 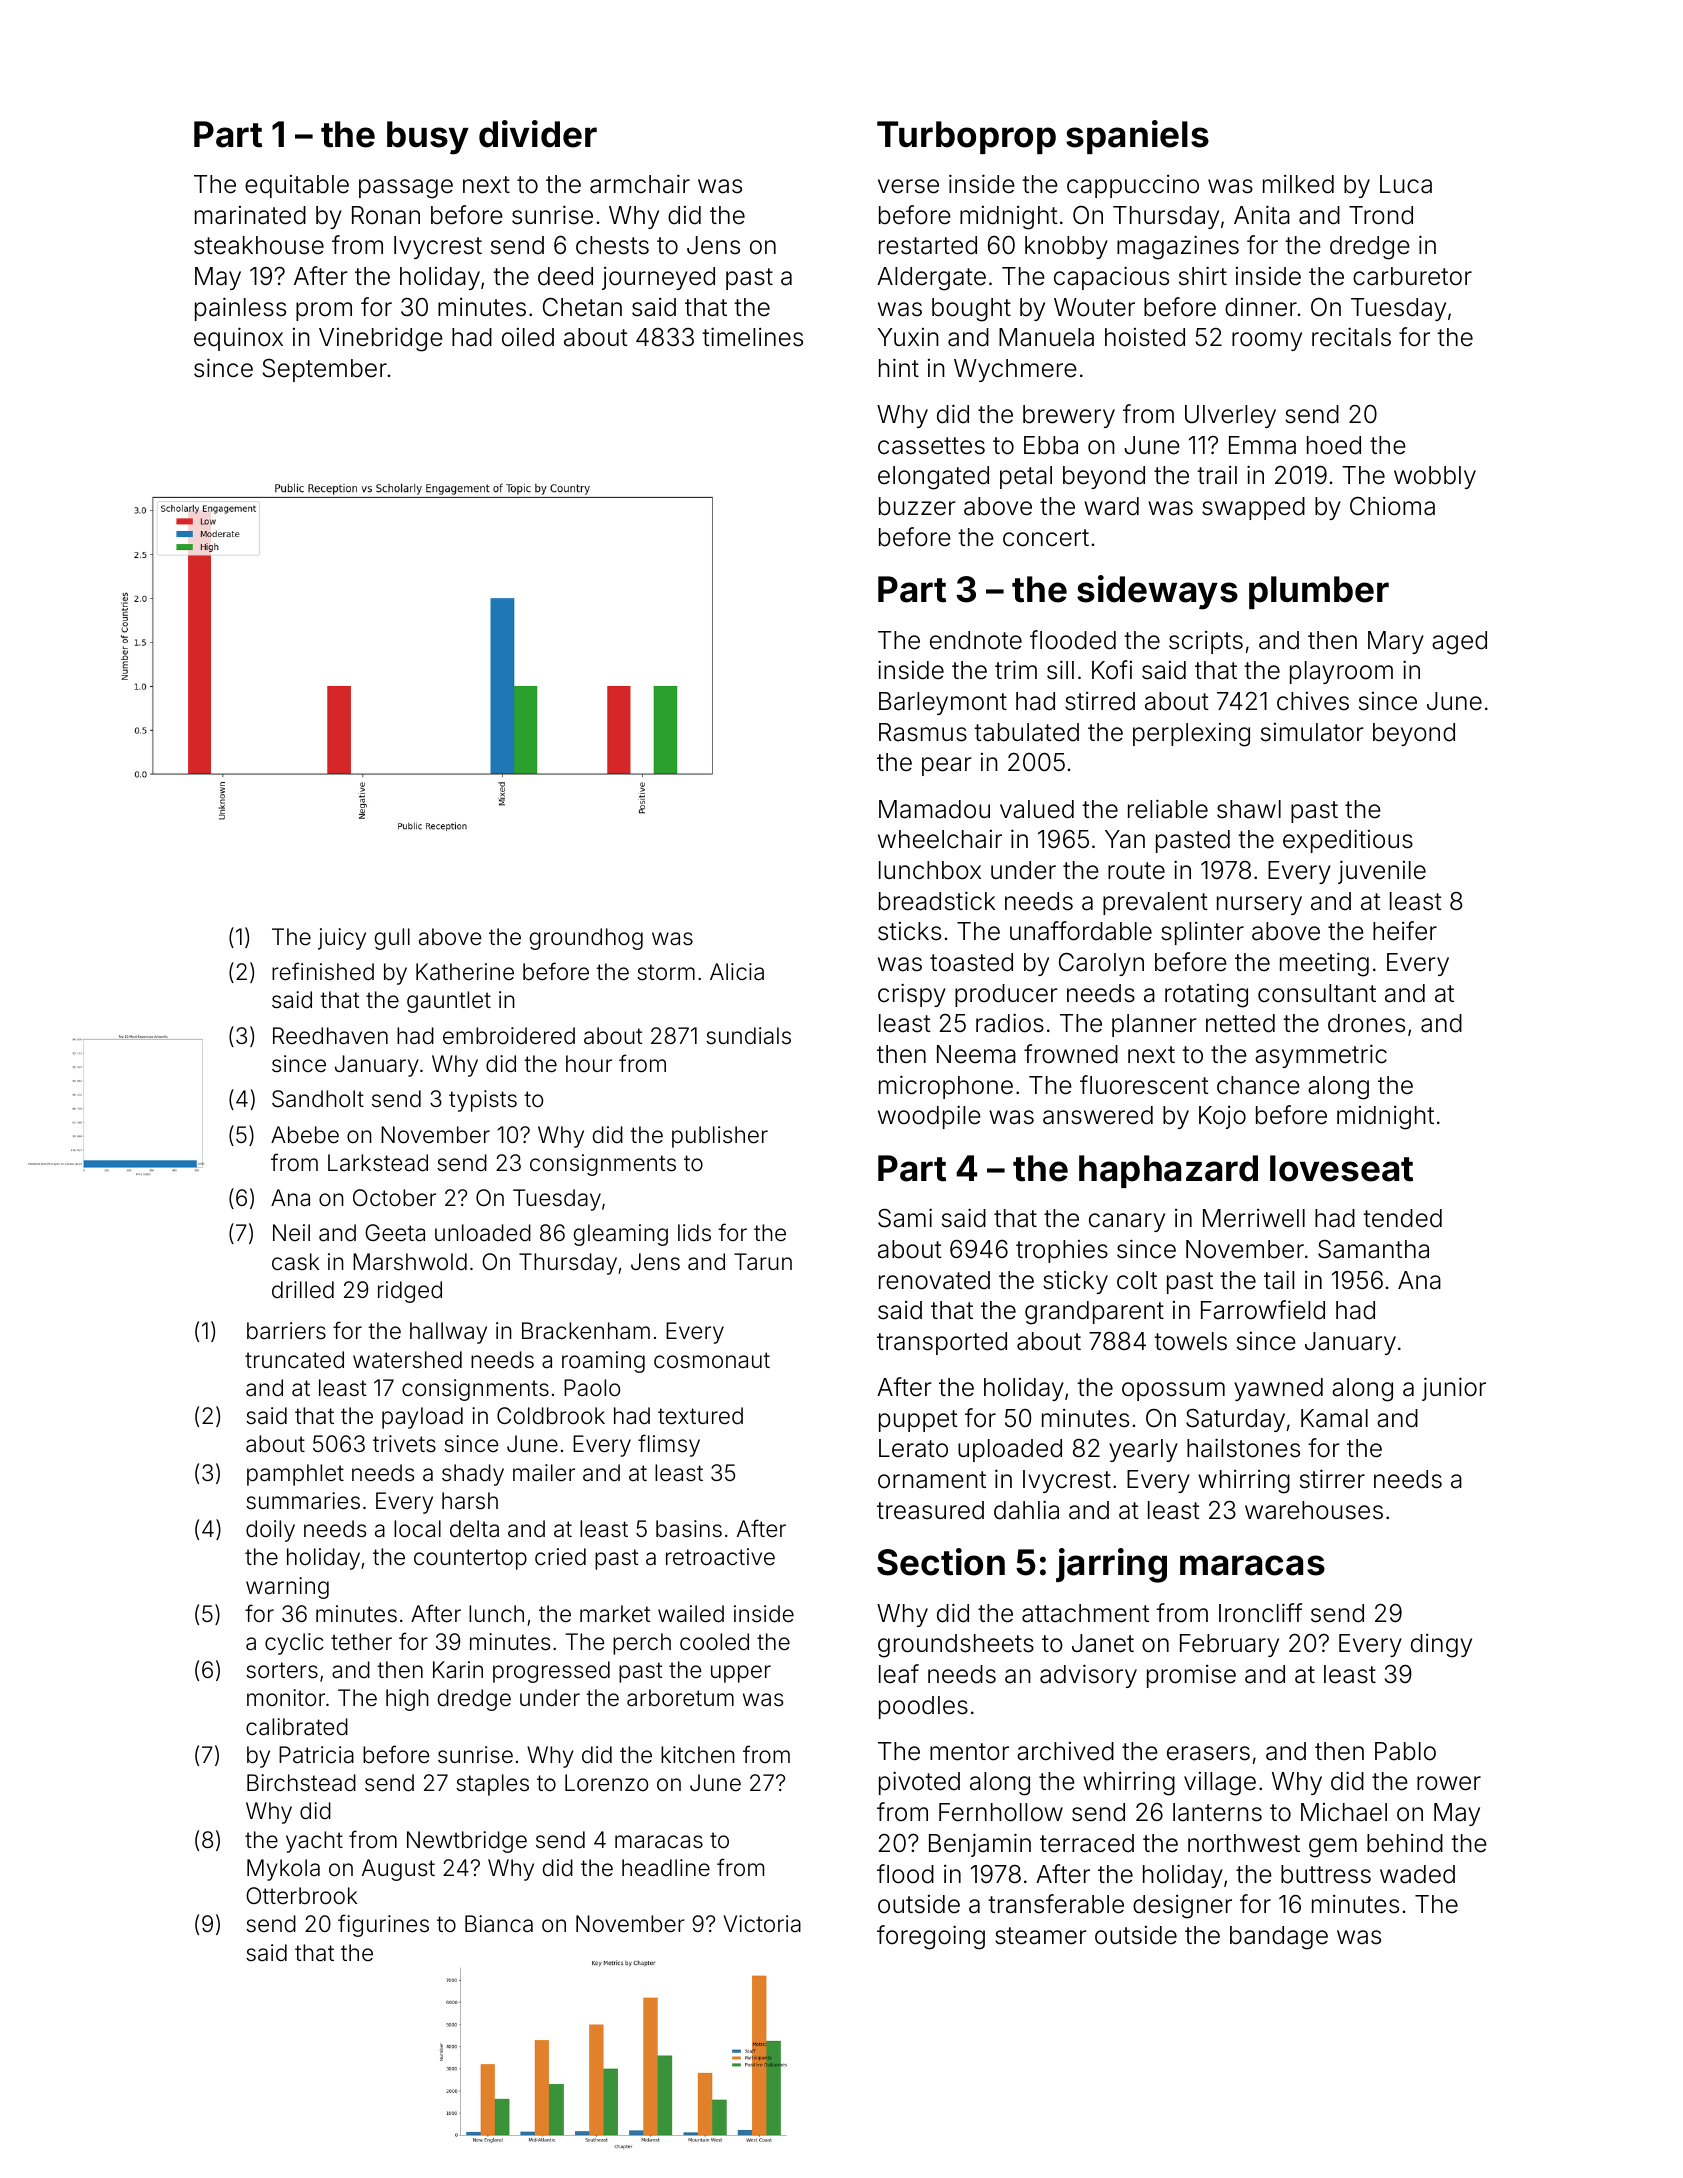 What do you see at coordinates (917, 506) in the screenshot?
I see `buzzer` at bounding box center [917, 506].
